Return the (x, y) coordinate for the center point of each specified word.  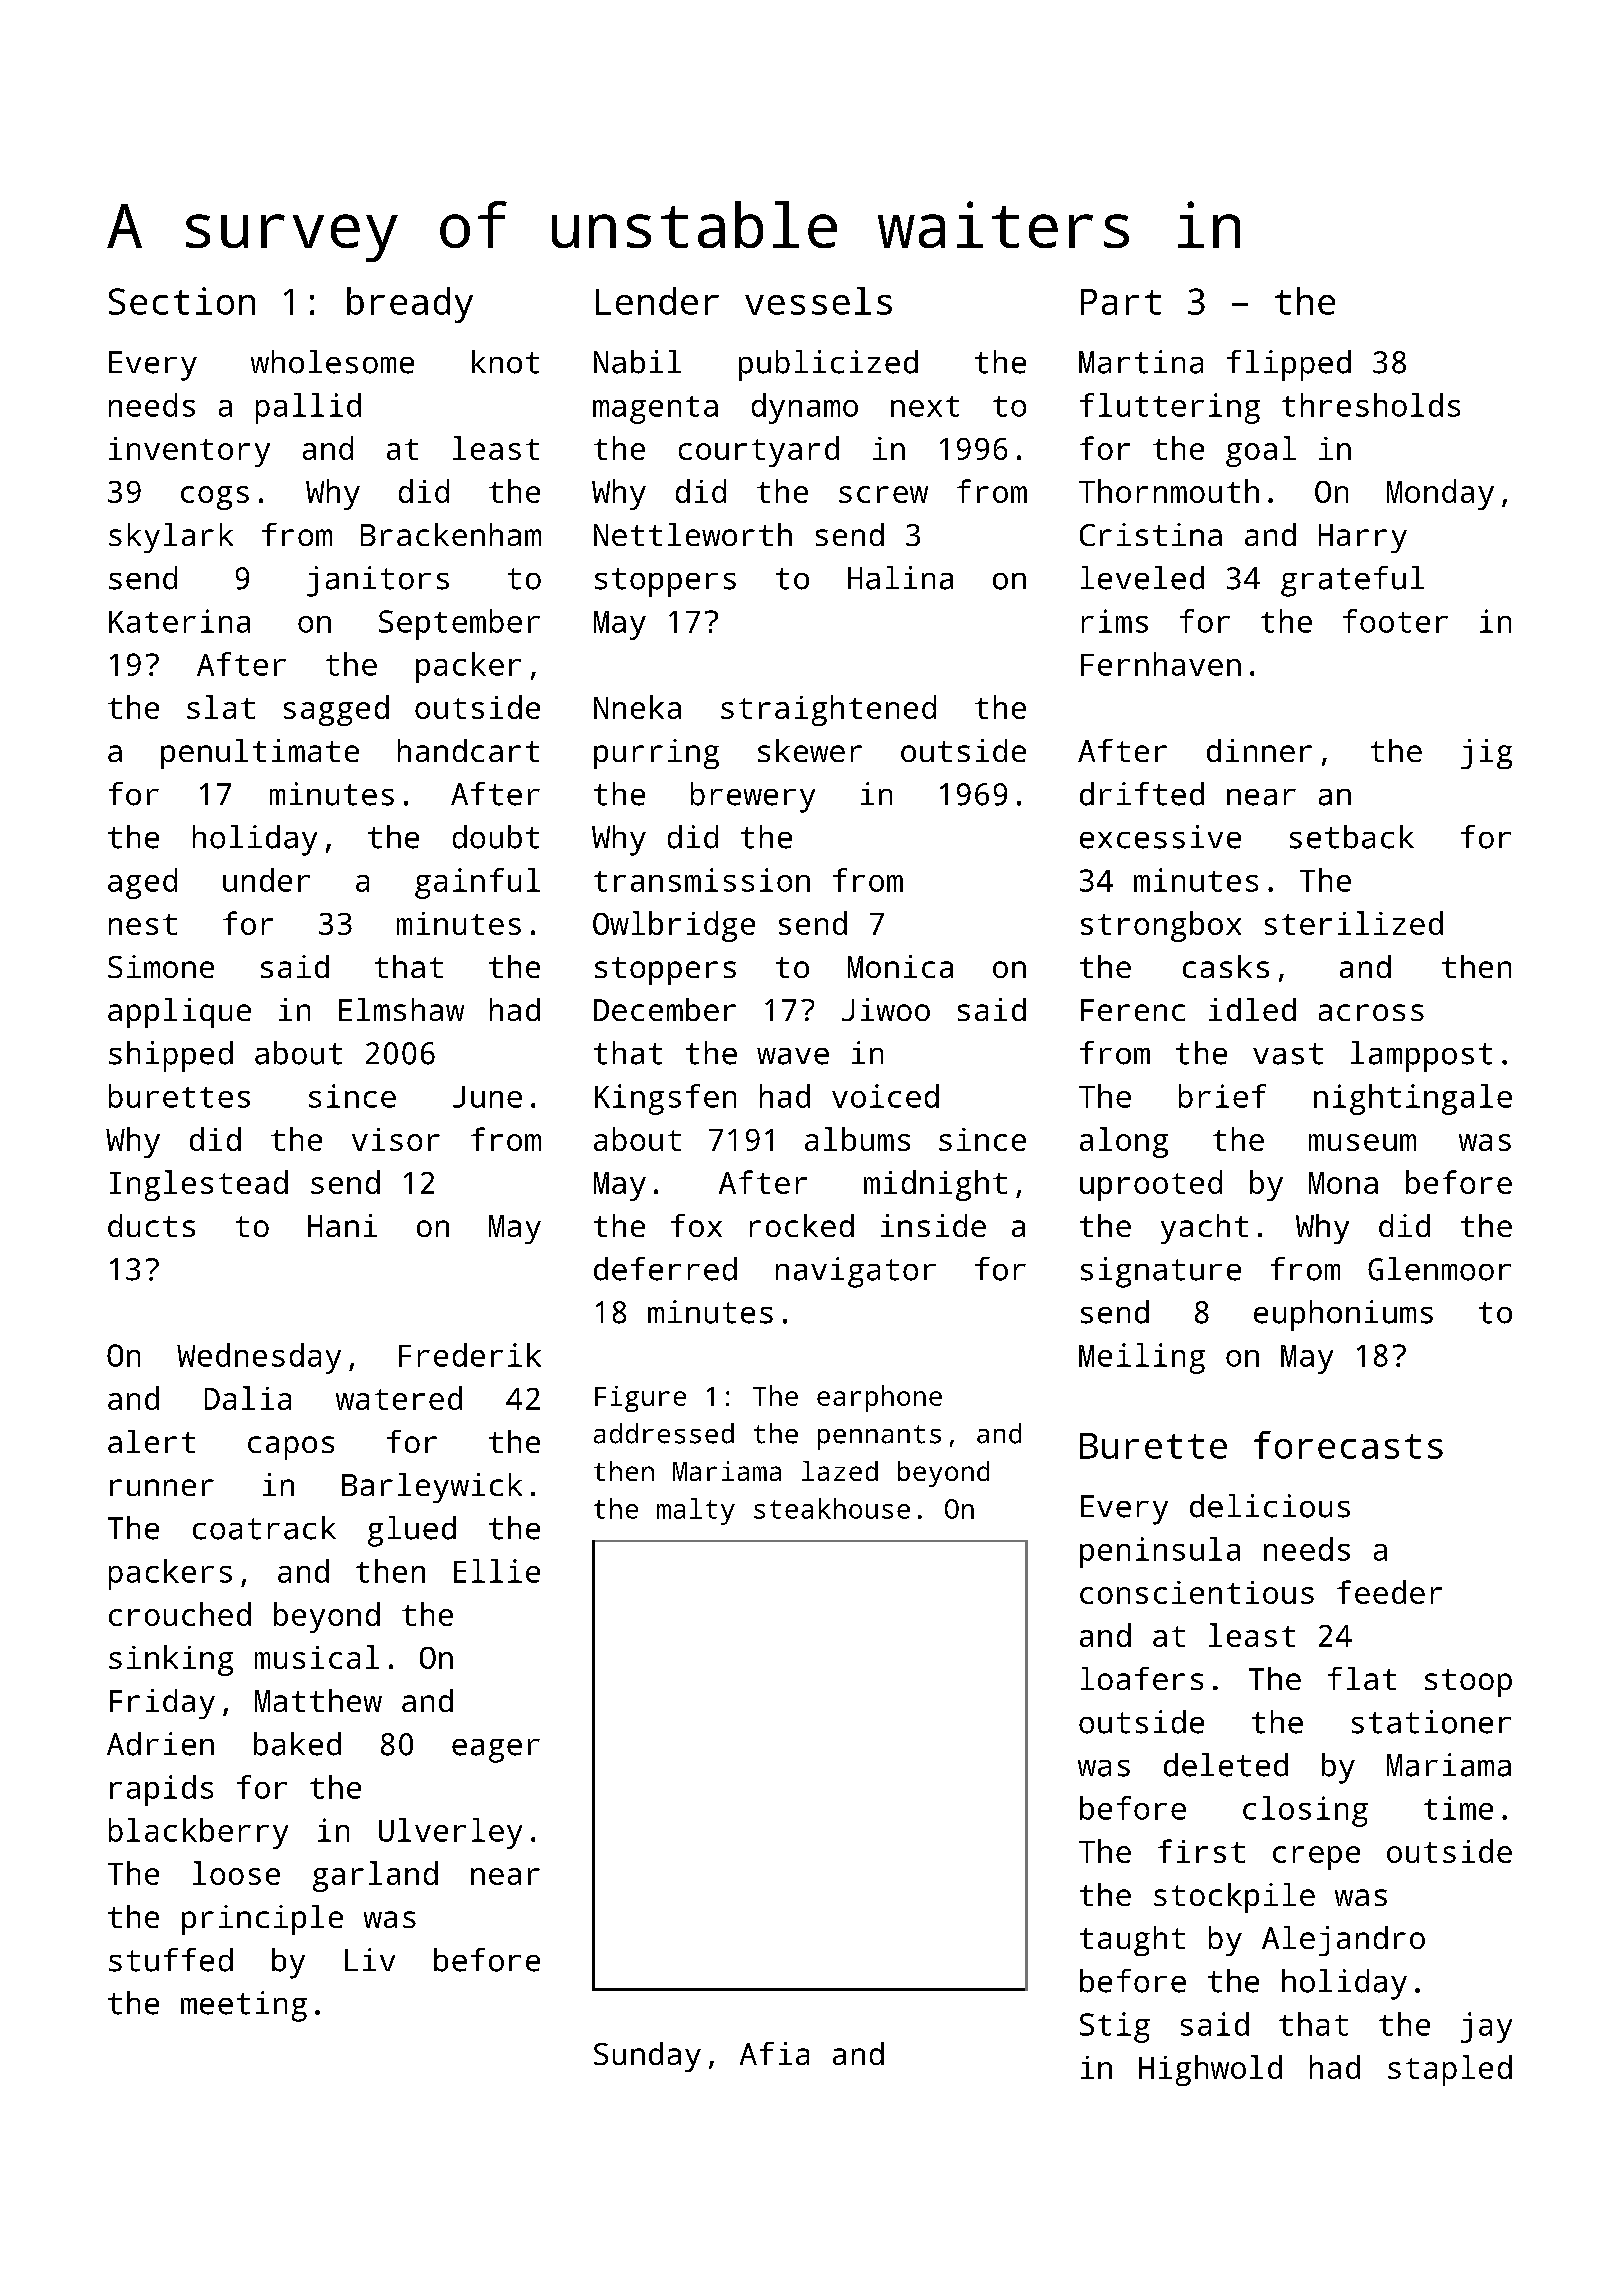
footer (1395, 621)
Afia (774, 2053)
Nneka (637, 707)
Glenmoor (1439, 1269)
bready (410, 305)
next (925, 406)
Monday (1440, 494)
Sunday (647, 2057)
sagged (336, 710)
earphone (879, 1398)
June (487, 1097)
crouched (180, 1614)
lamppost (1421, 1056)
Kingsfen (665, 1099)
